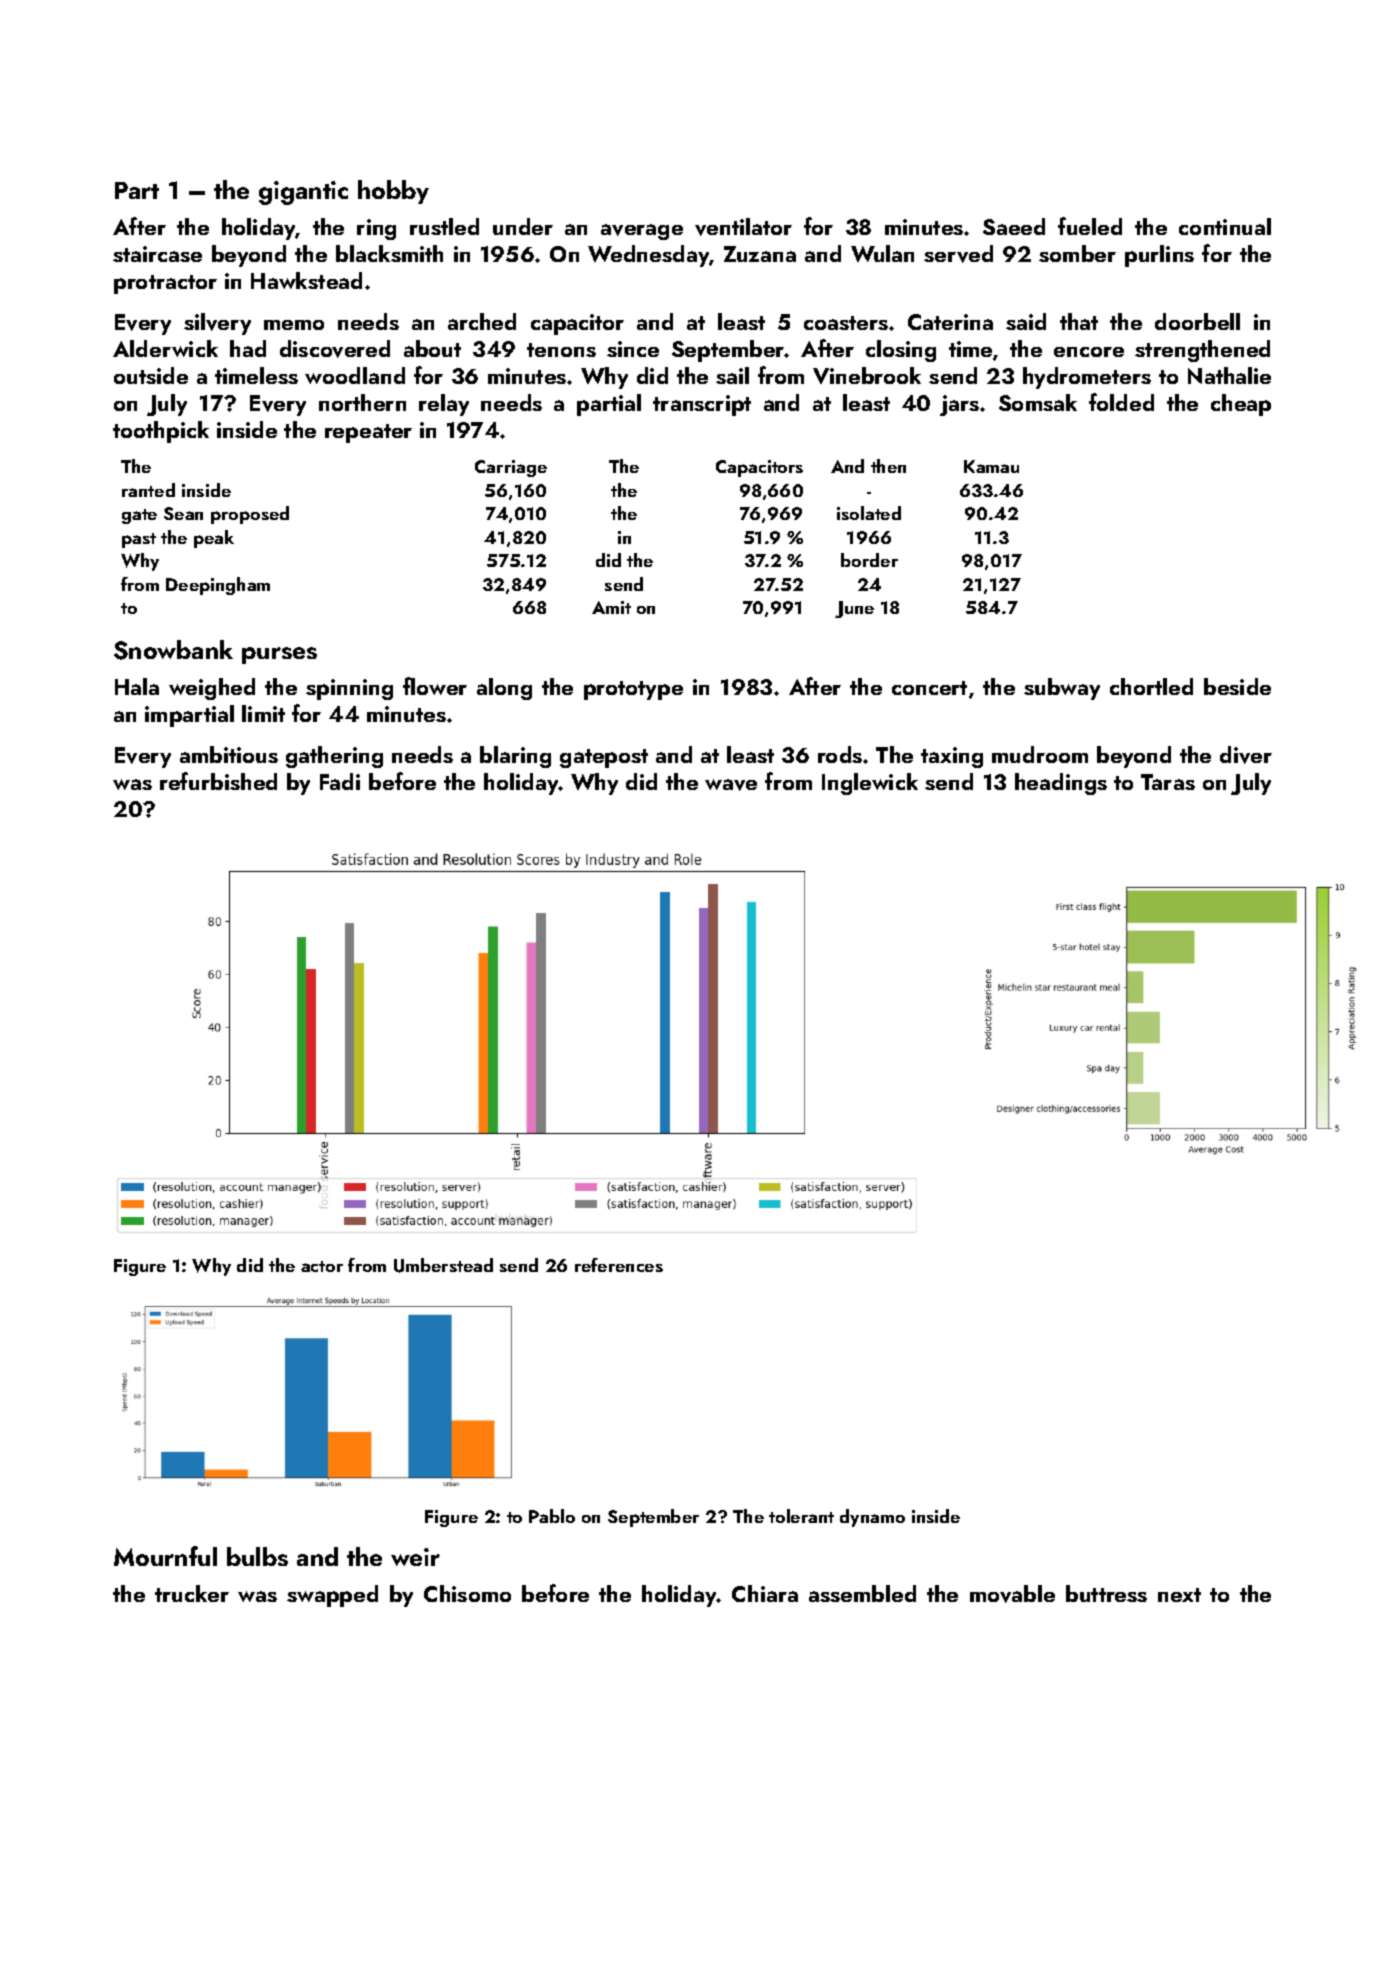 Image resolution: width=1386 pixels, height=1969 pixels. Describe the element at coordinates (872, 1518) in the page. I see `dynamo` at that location.
